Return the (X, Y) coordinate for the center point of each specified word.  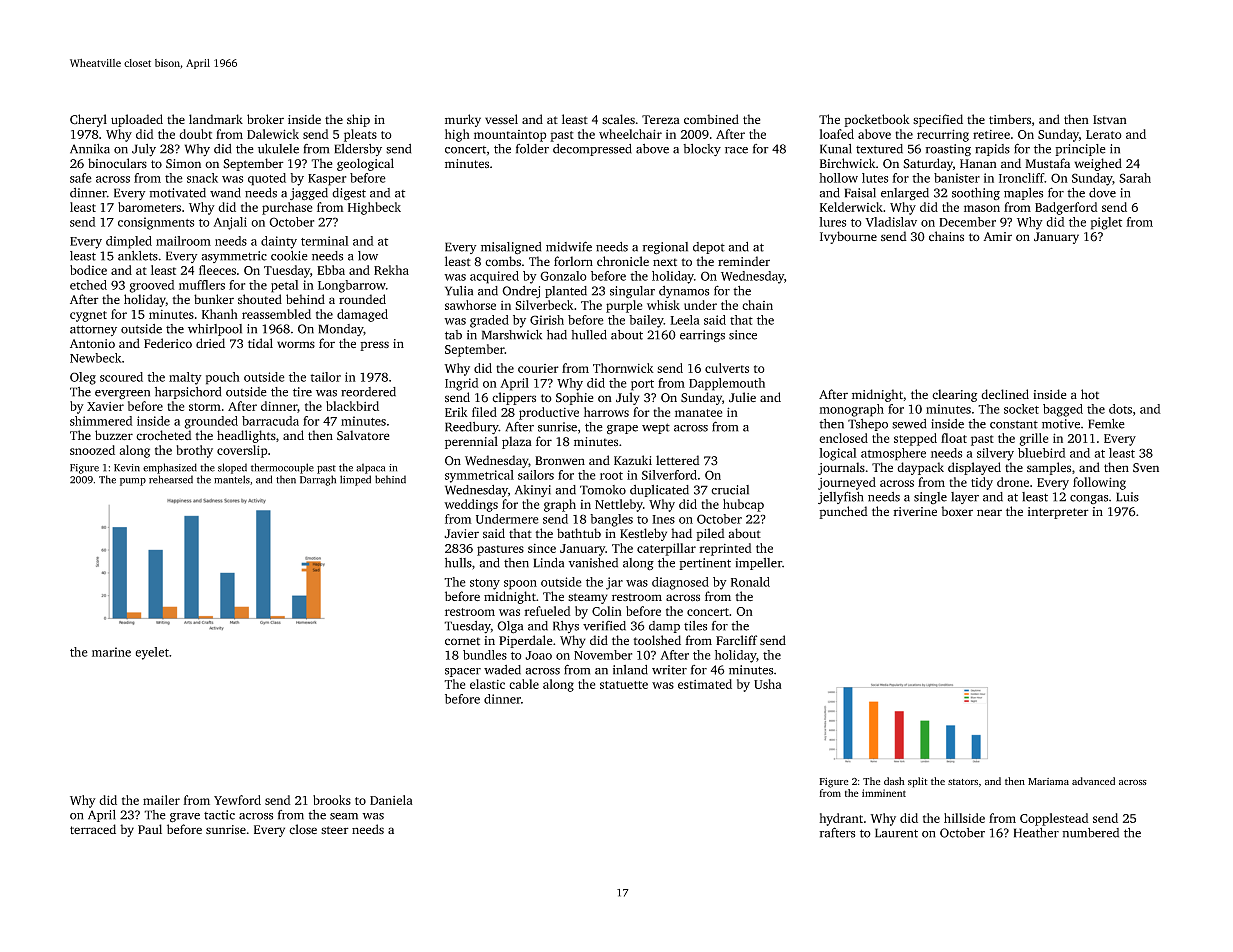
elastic (487, 684)
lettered (678, 460)
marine (111, 652)
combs (503, 261)
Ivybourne (848, 237)
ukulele (278, 149)
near (989, 512)
